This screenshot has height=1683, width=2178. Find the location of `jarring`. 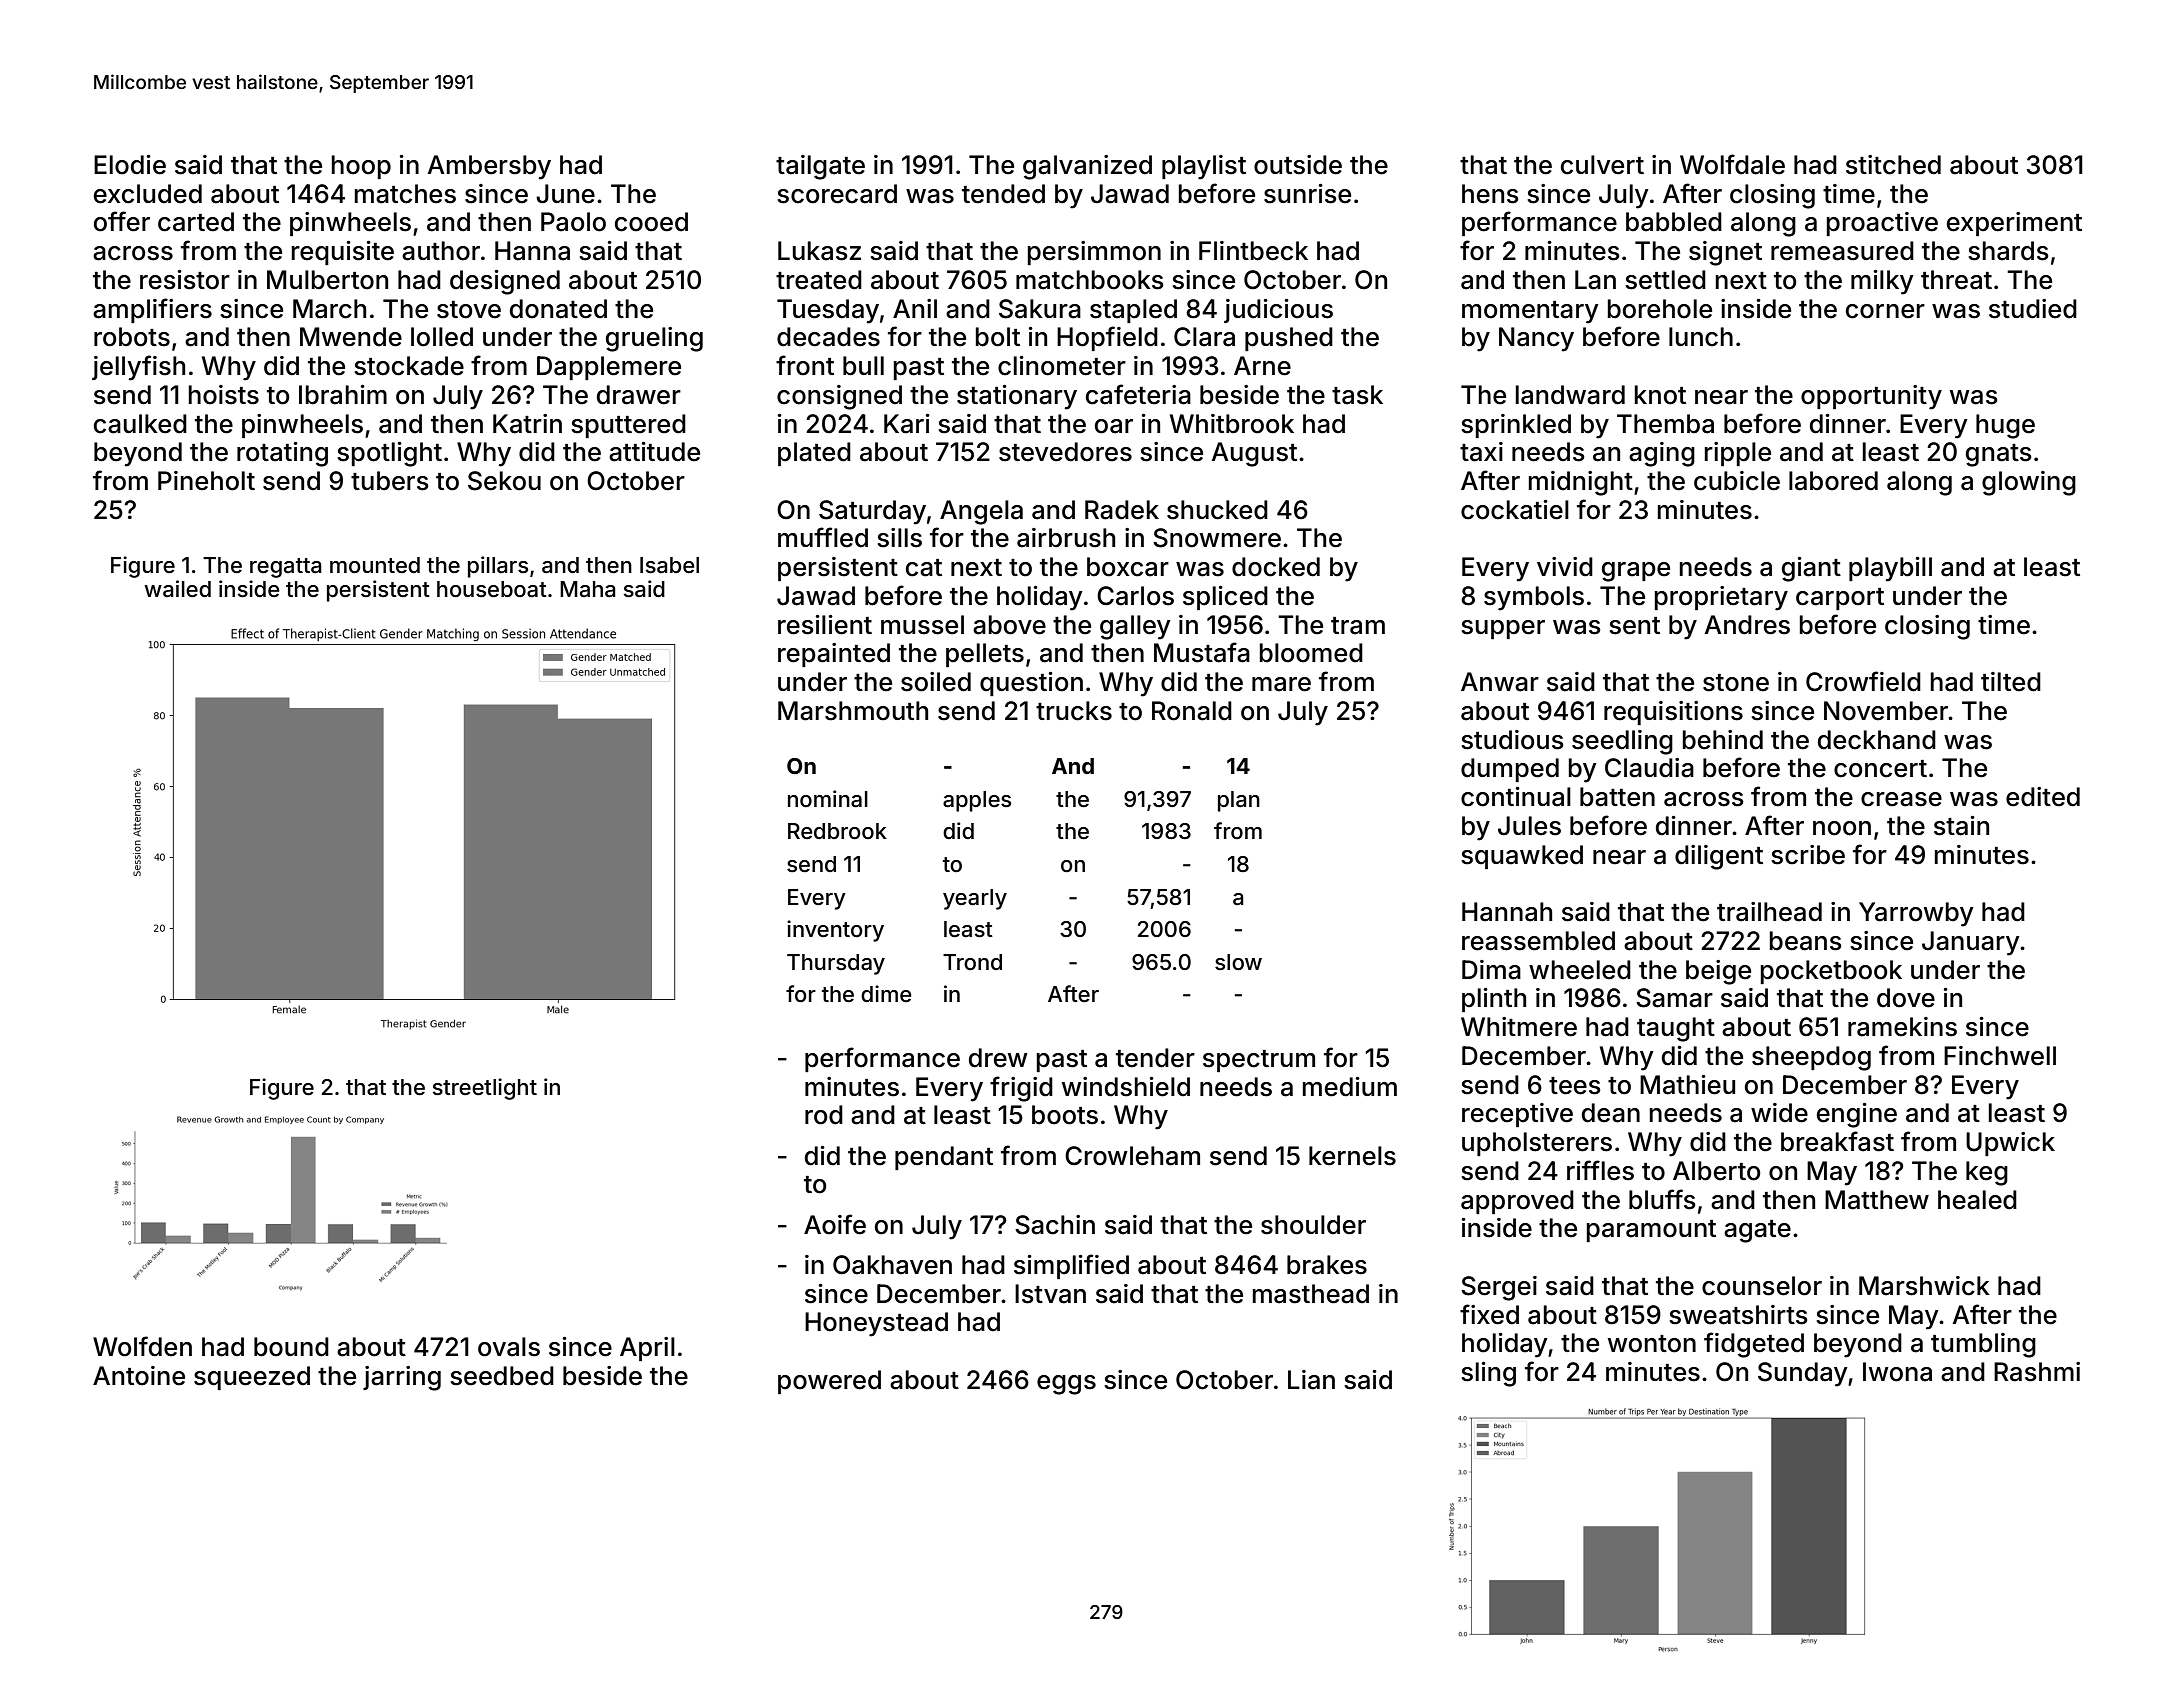

jarring is located at coordinates (402, 1378).
